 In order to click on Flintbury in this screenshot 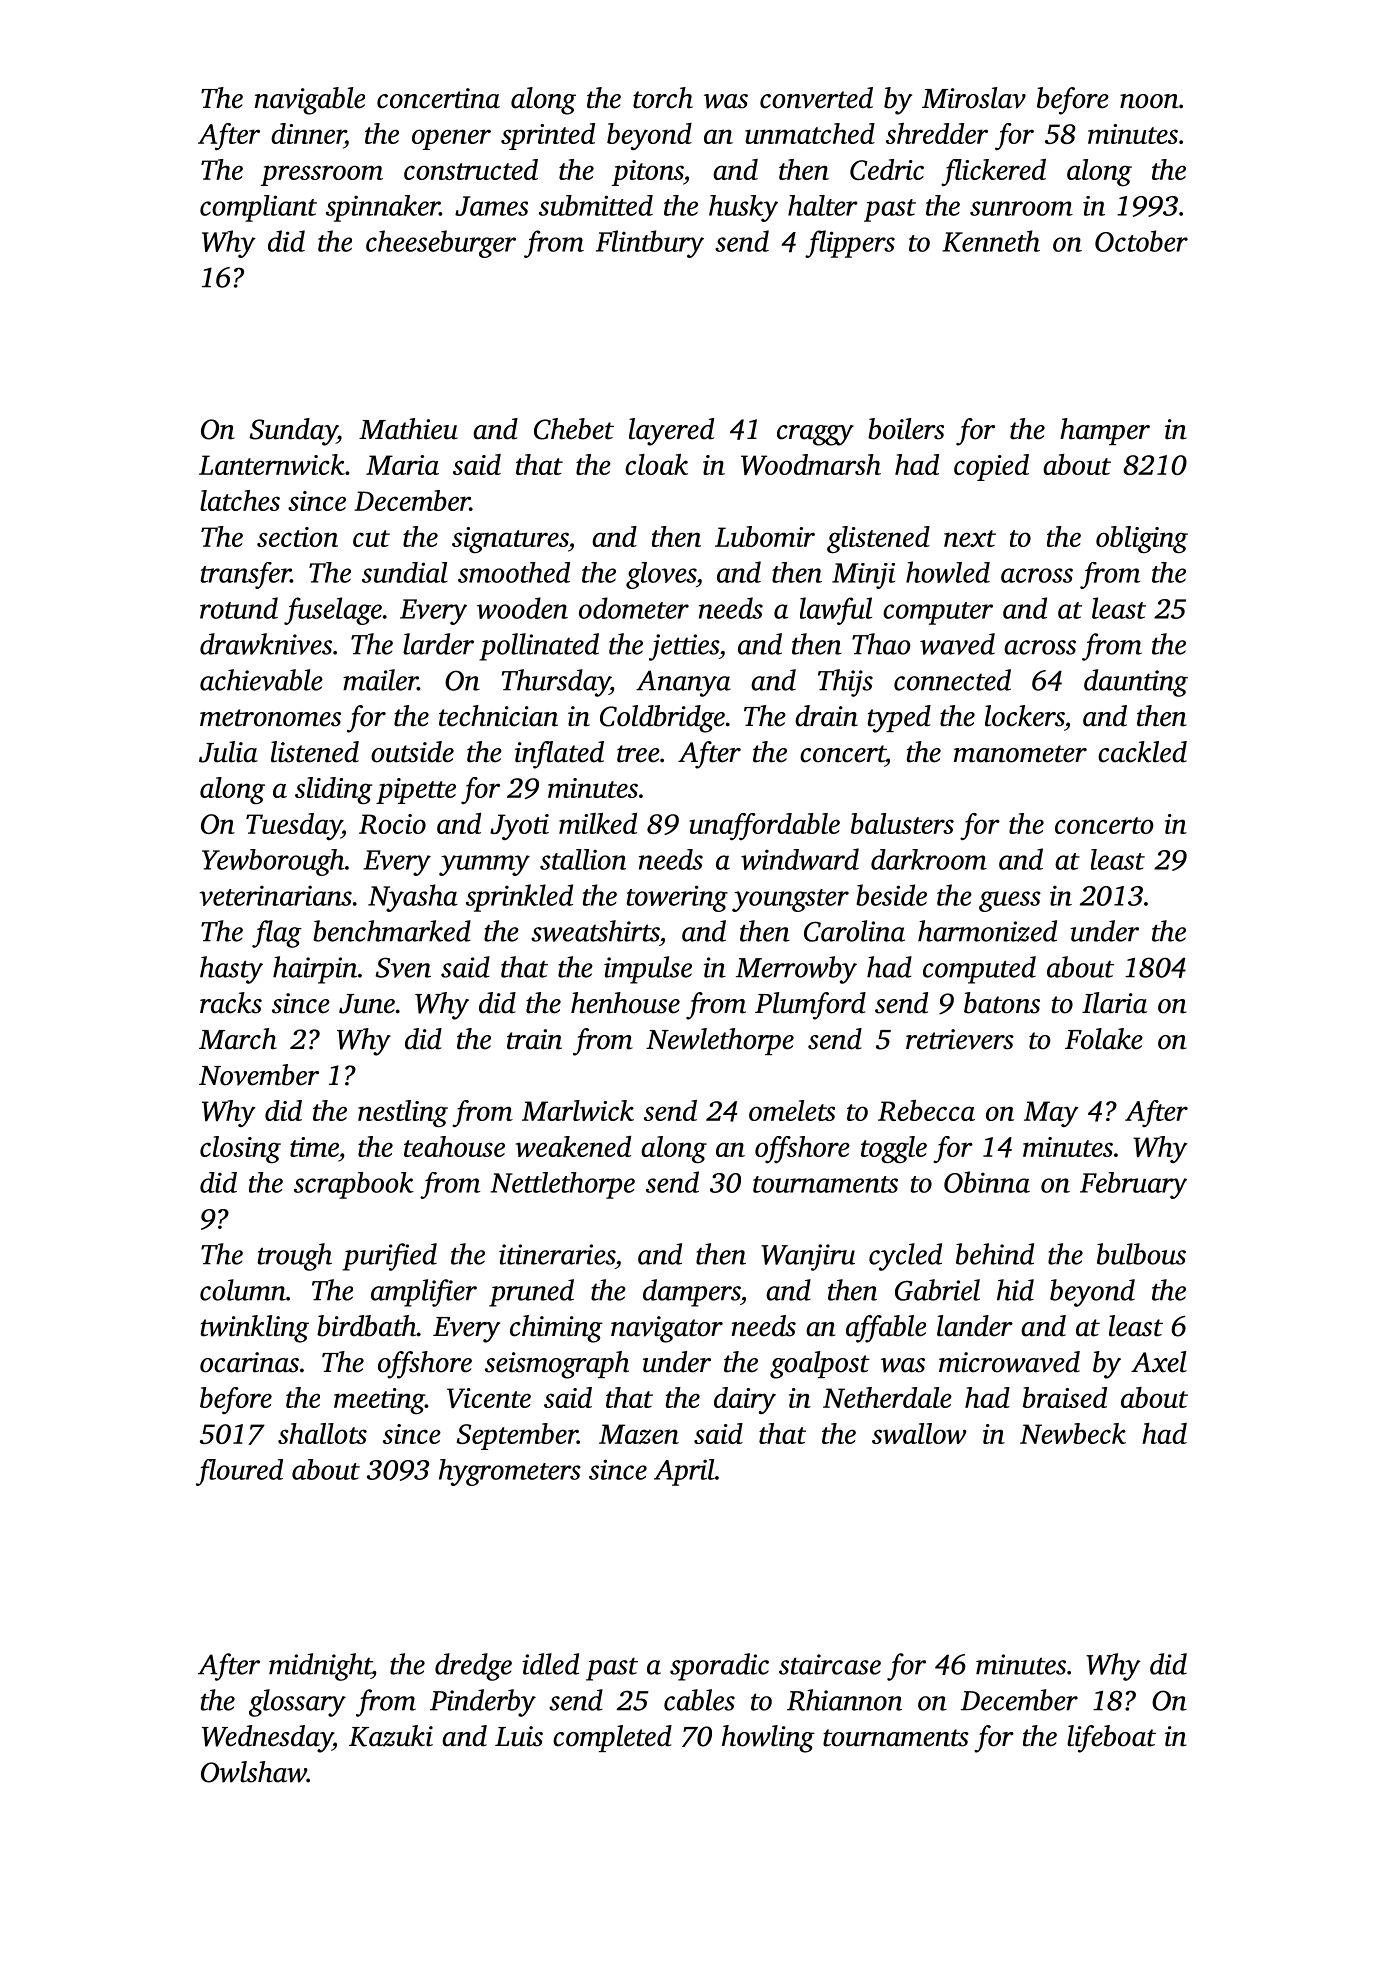, I will do `click(650, 244)`.
